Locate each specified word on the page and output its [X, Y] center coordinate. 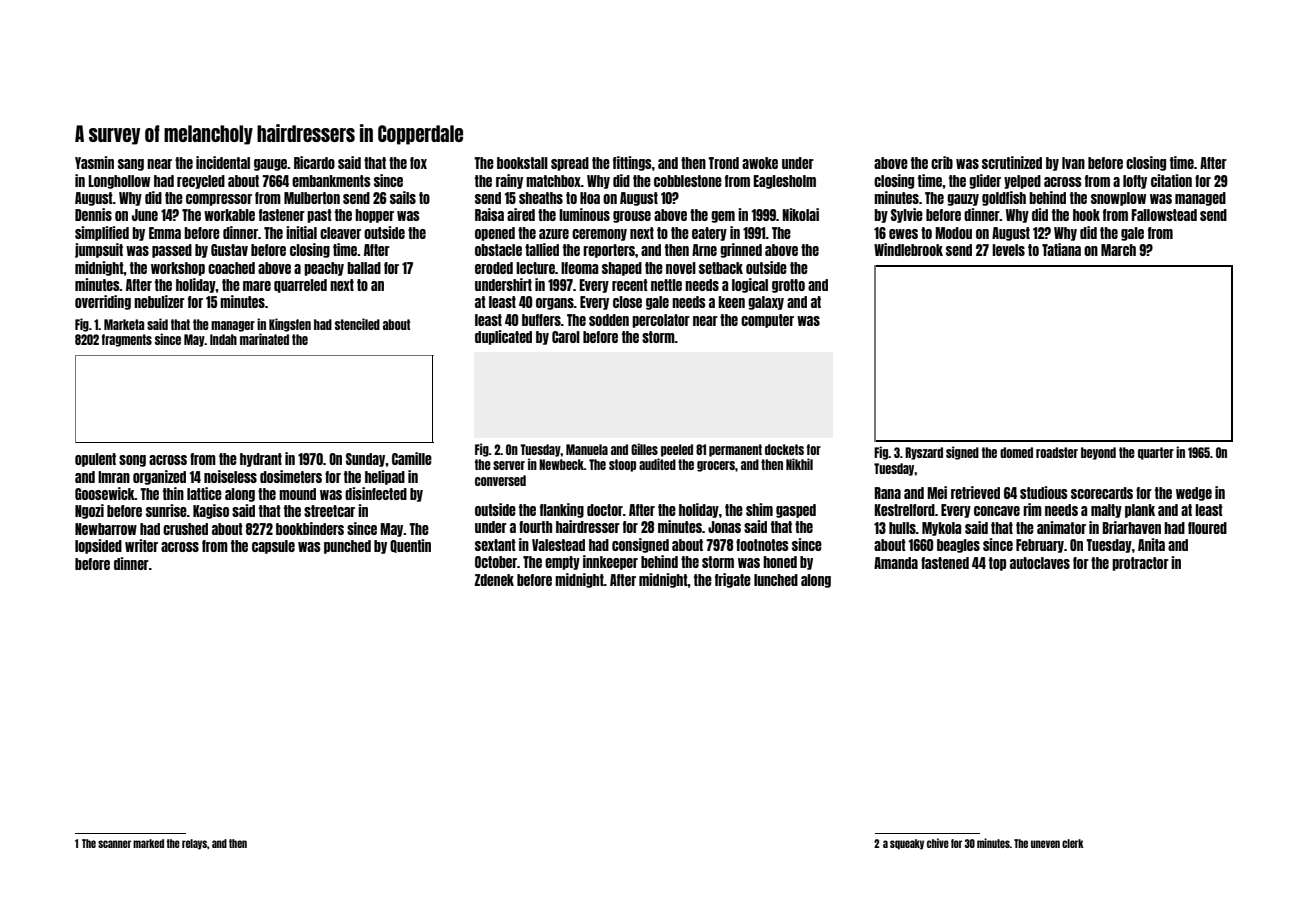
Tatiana [1061, 249]
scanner [114, 844]
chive [938, 843]
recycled [201, 182]
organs [555, 304]
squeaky [907, 844]
